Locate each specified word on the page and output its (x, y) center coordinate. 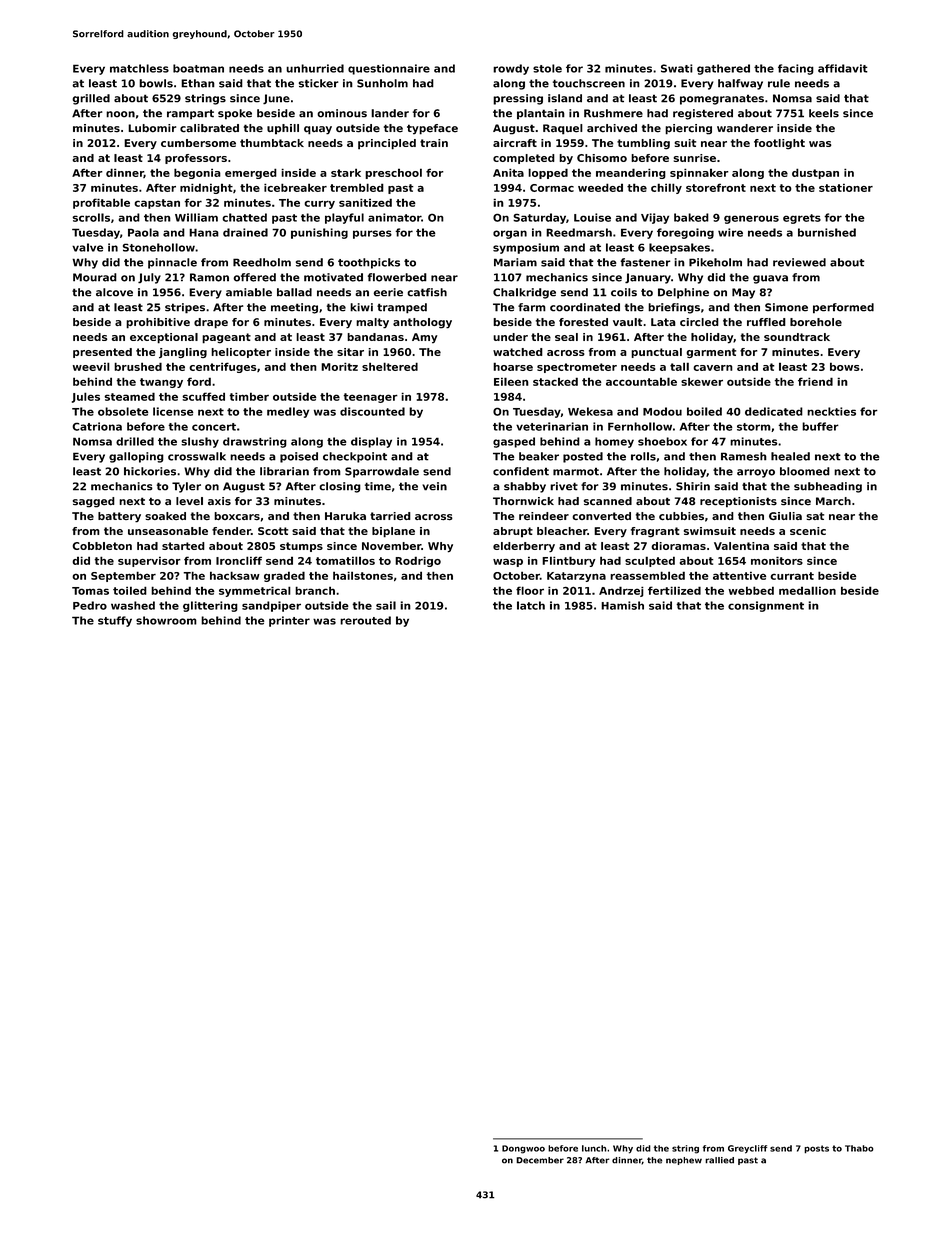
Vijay (655, 218)
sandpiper (271, 606)
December (540, 1160)
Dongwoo (523, 1149)
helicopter (241, 353)
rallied (719, 1160)
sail (386, 605)
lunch (594, 1148)
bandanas (375, 337)
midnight (206, 188)
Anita (508, 172)
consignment (766, 606)
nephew (684, 1161)
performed (843, 308)
